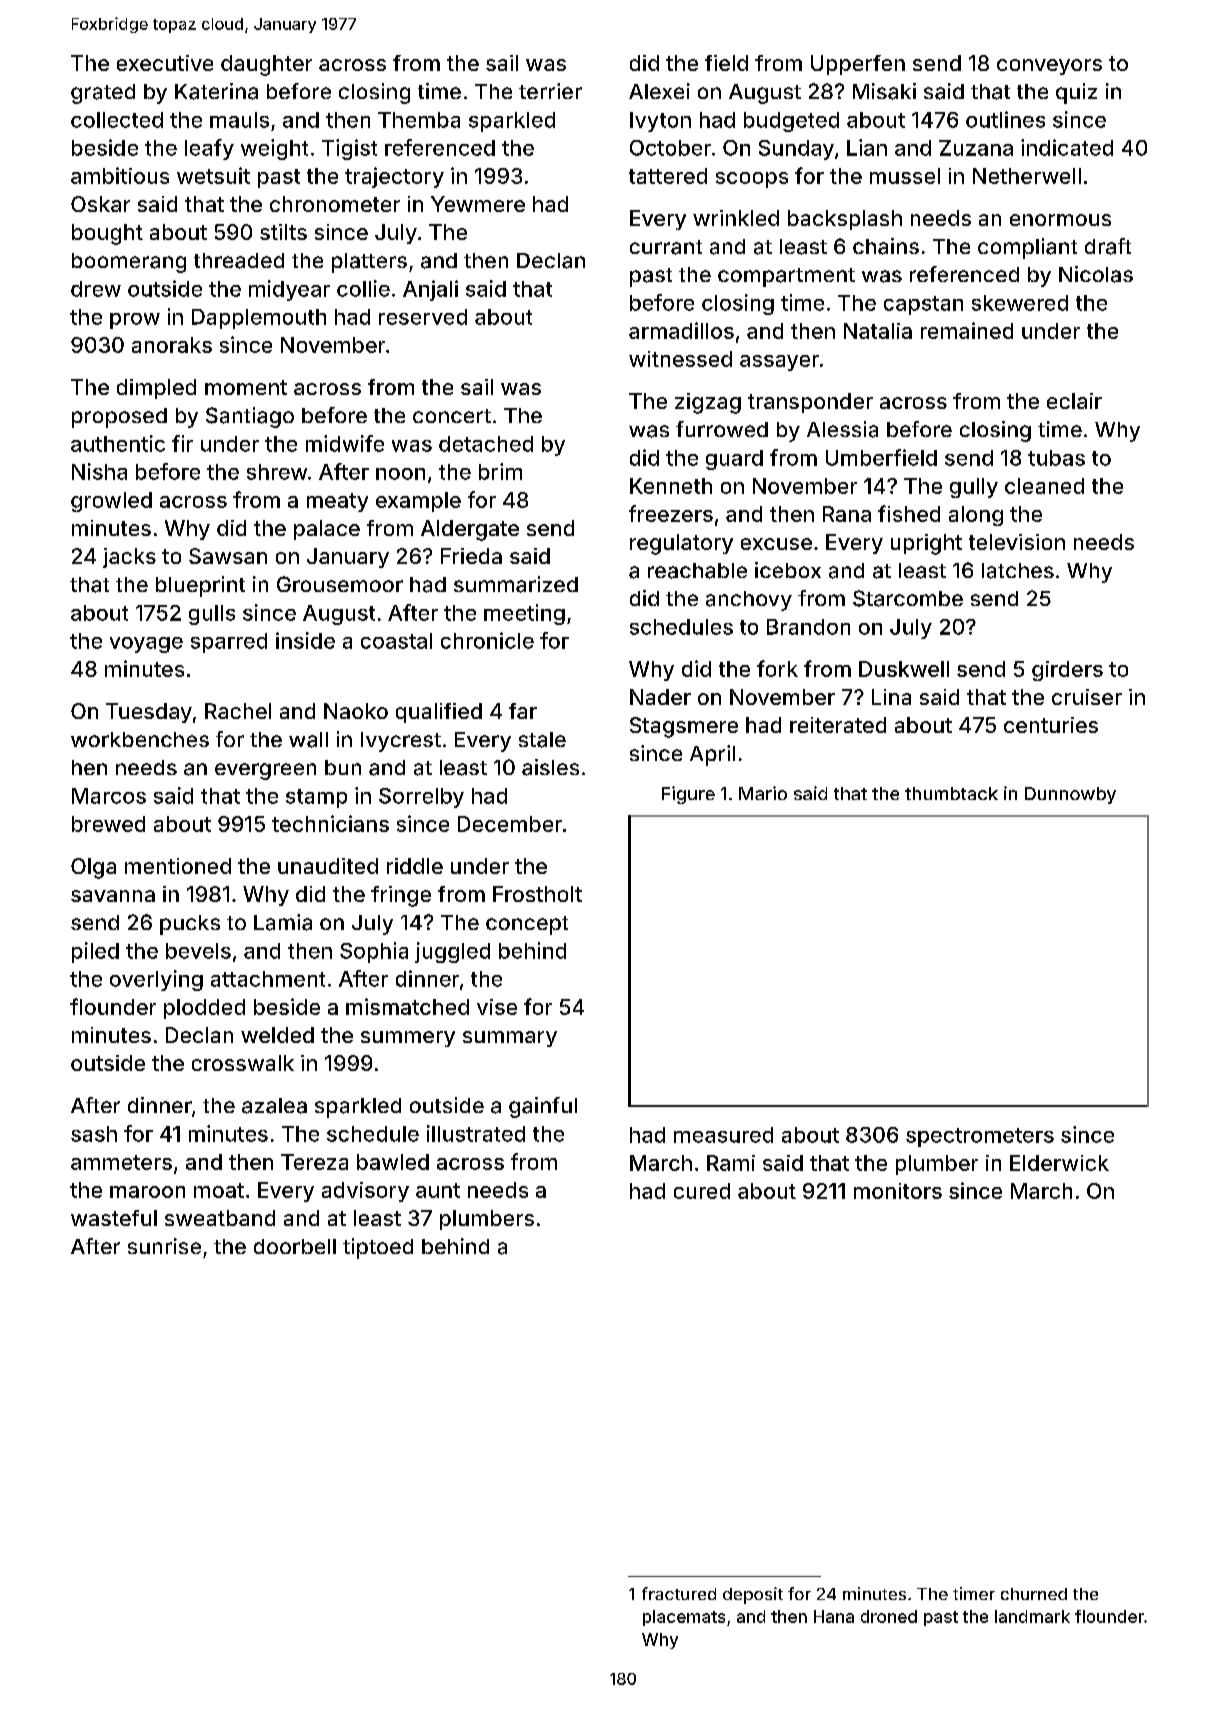 This screenshot has width=1219, height=1724. Describe the element at coordinates (684, 1618) in the screenshot. I see `placemats` at that location.
